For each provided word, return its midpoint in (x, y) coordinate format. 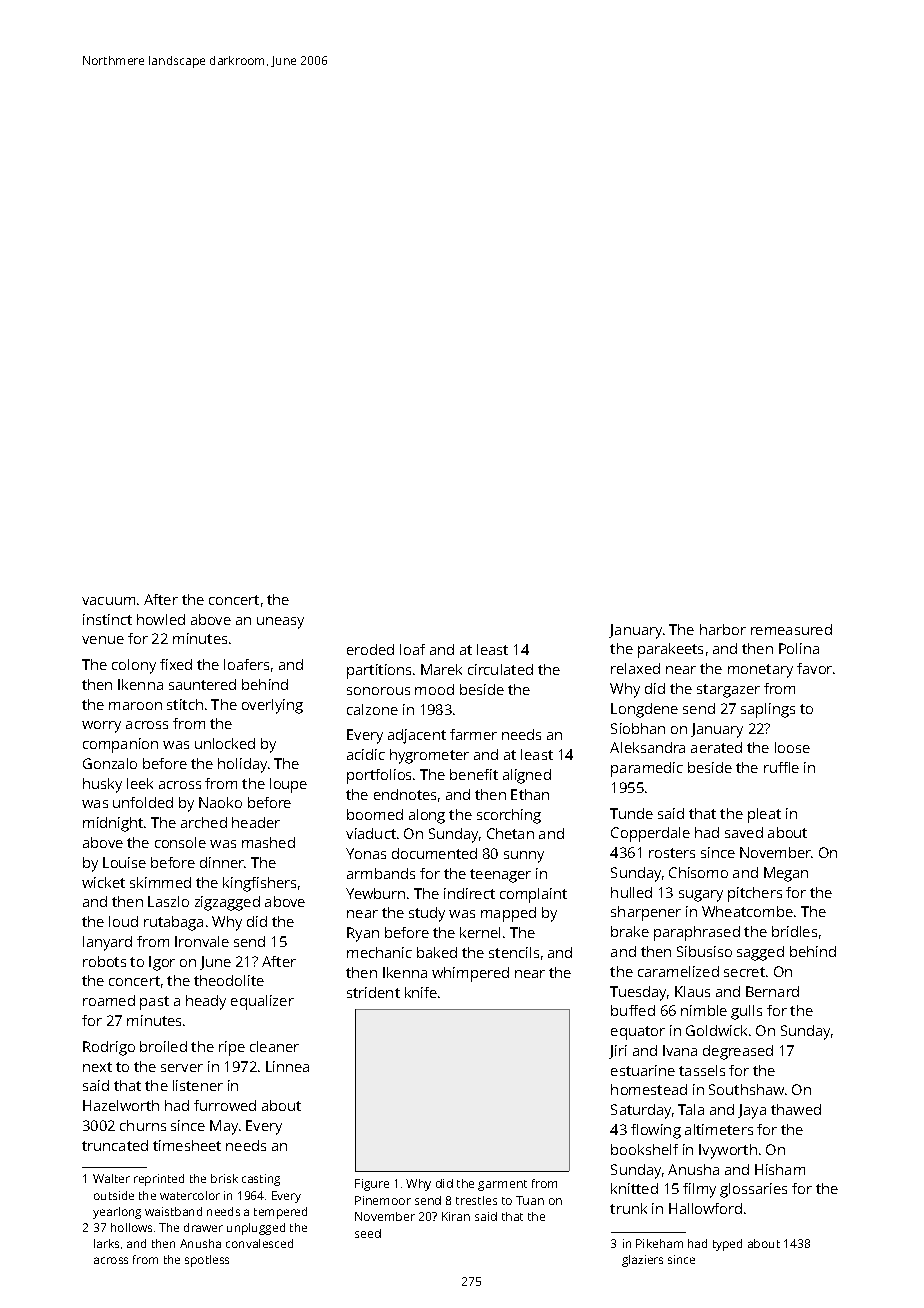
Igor (162, 963)
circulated (500, 669)
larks (106, 1243)
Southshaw (746, 1089)
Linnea (287, 1066)
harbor (723, 629)
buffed (633, 1010)
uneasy (280, 623)
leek (140, 783)
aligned (527, 776)
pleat (764, 815)
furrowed (225, 1105)
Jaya (752, 1111)
